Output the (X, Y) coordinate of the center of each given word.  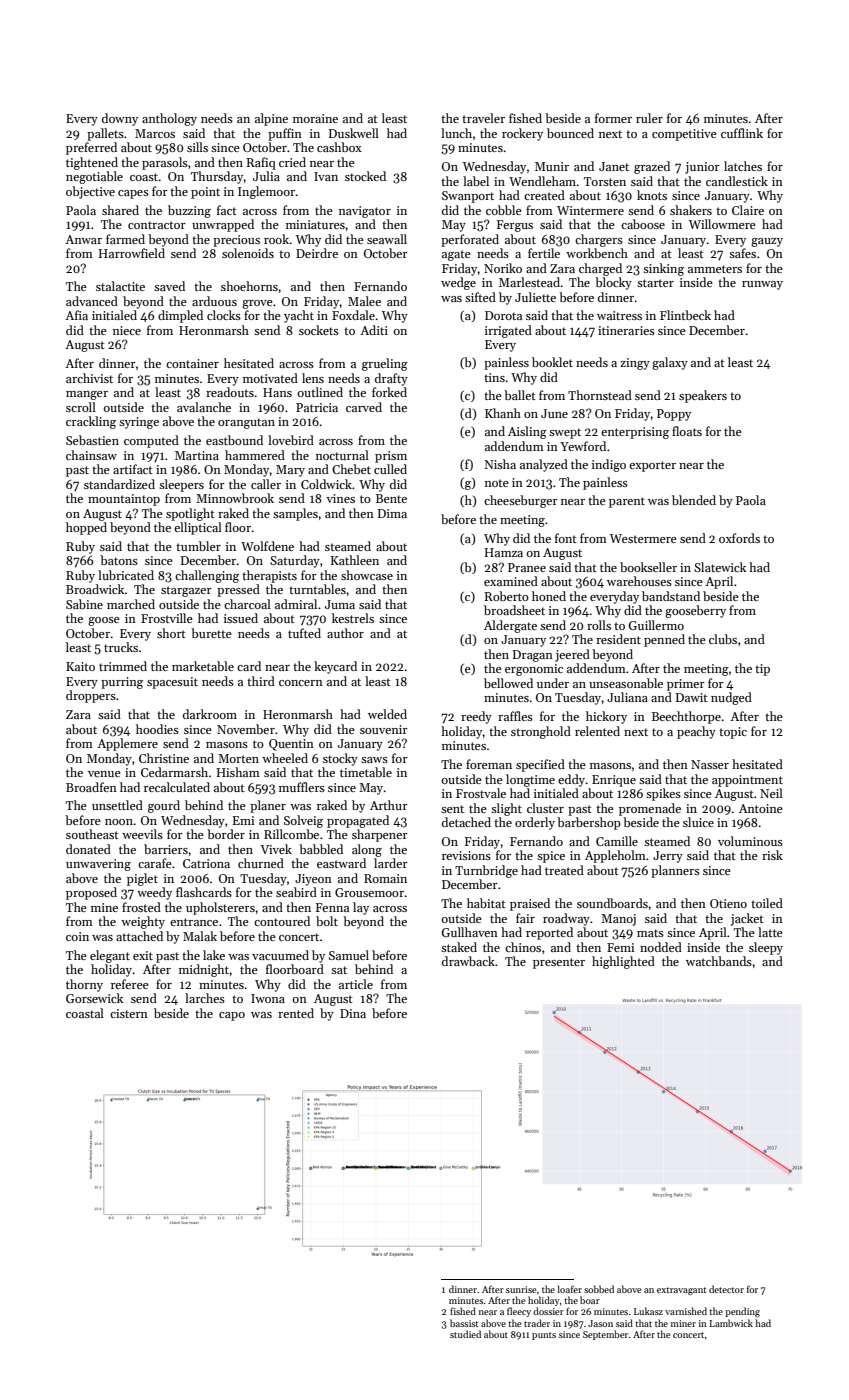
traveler (483, 118)
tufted (304, 633)
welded (387, 714)
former (613, 118)
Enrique (614, 781)
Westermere (643, 538)
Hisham (238, 772)
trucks (121, 647)
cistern (129, 1013)
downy (120, 119)
